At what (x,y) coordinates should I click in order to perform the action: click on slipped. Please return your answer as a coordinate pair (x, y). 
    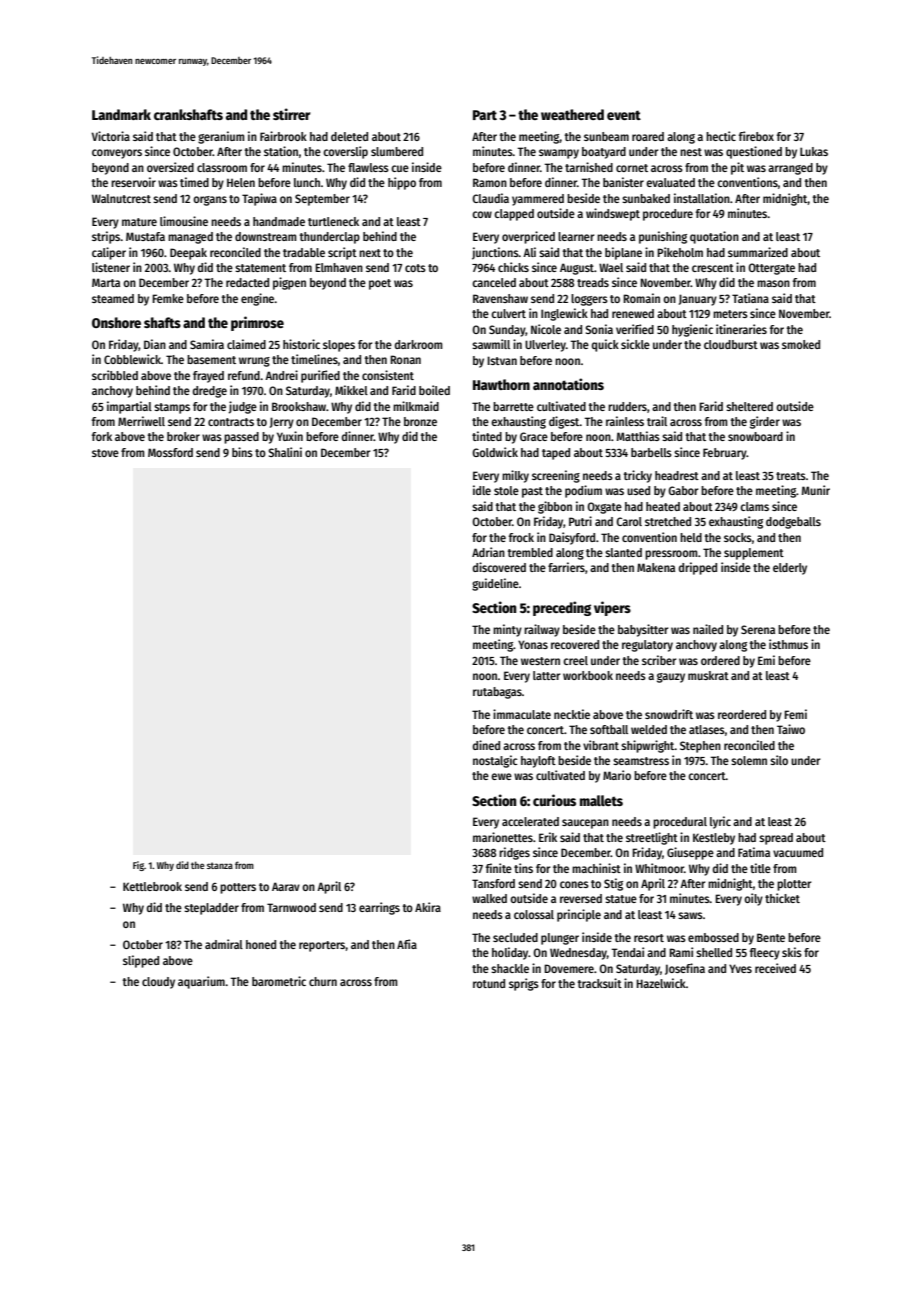
    Looking at the image, I should click on (141, 961).
